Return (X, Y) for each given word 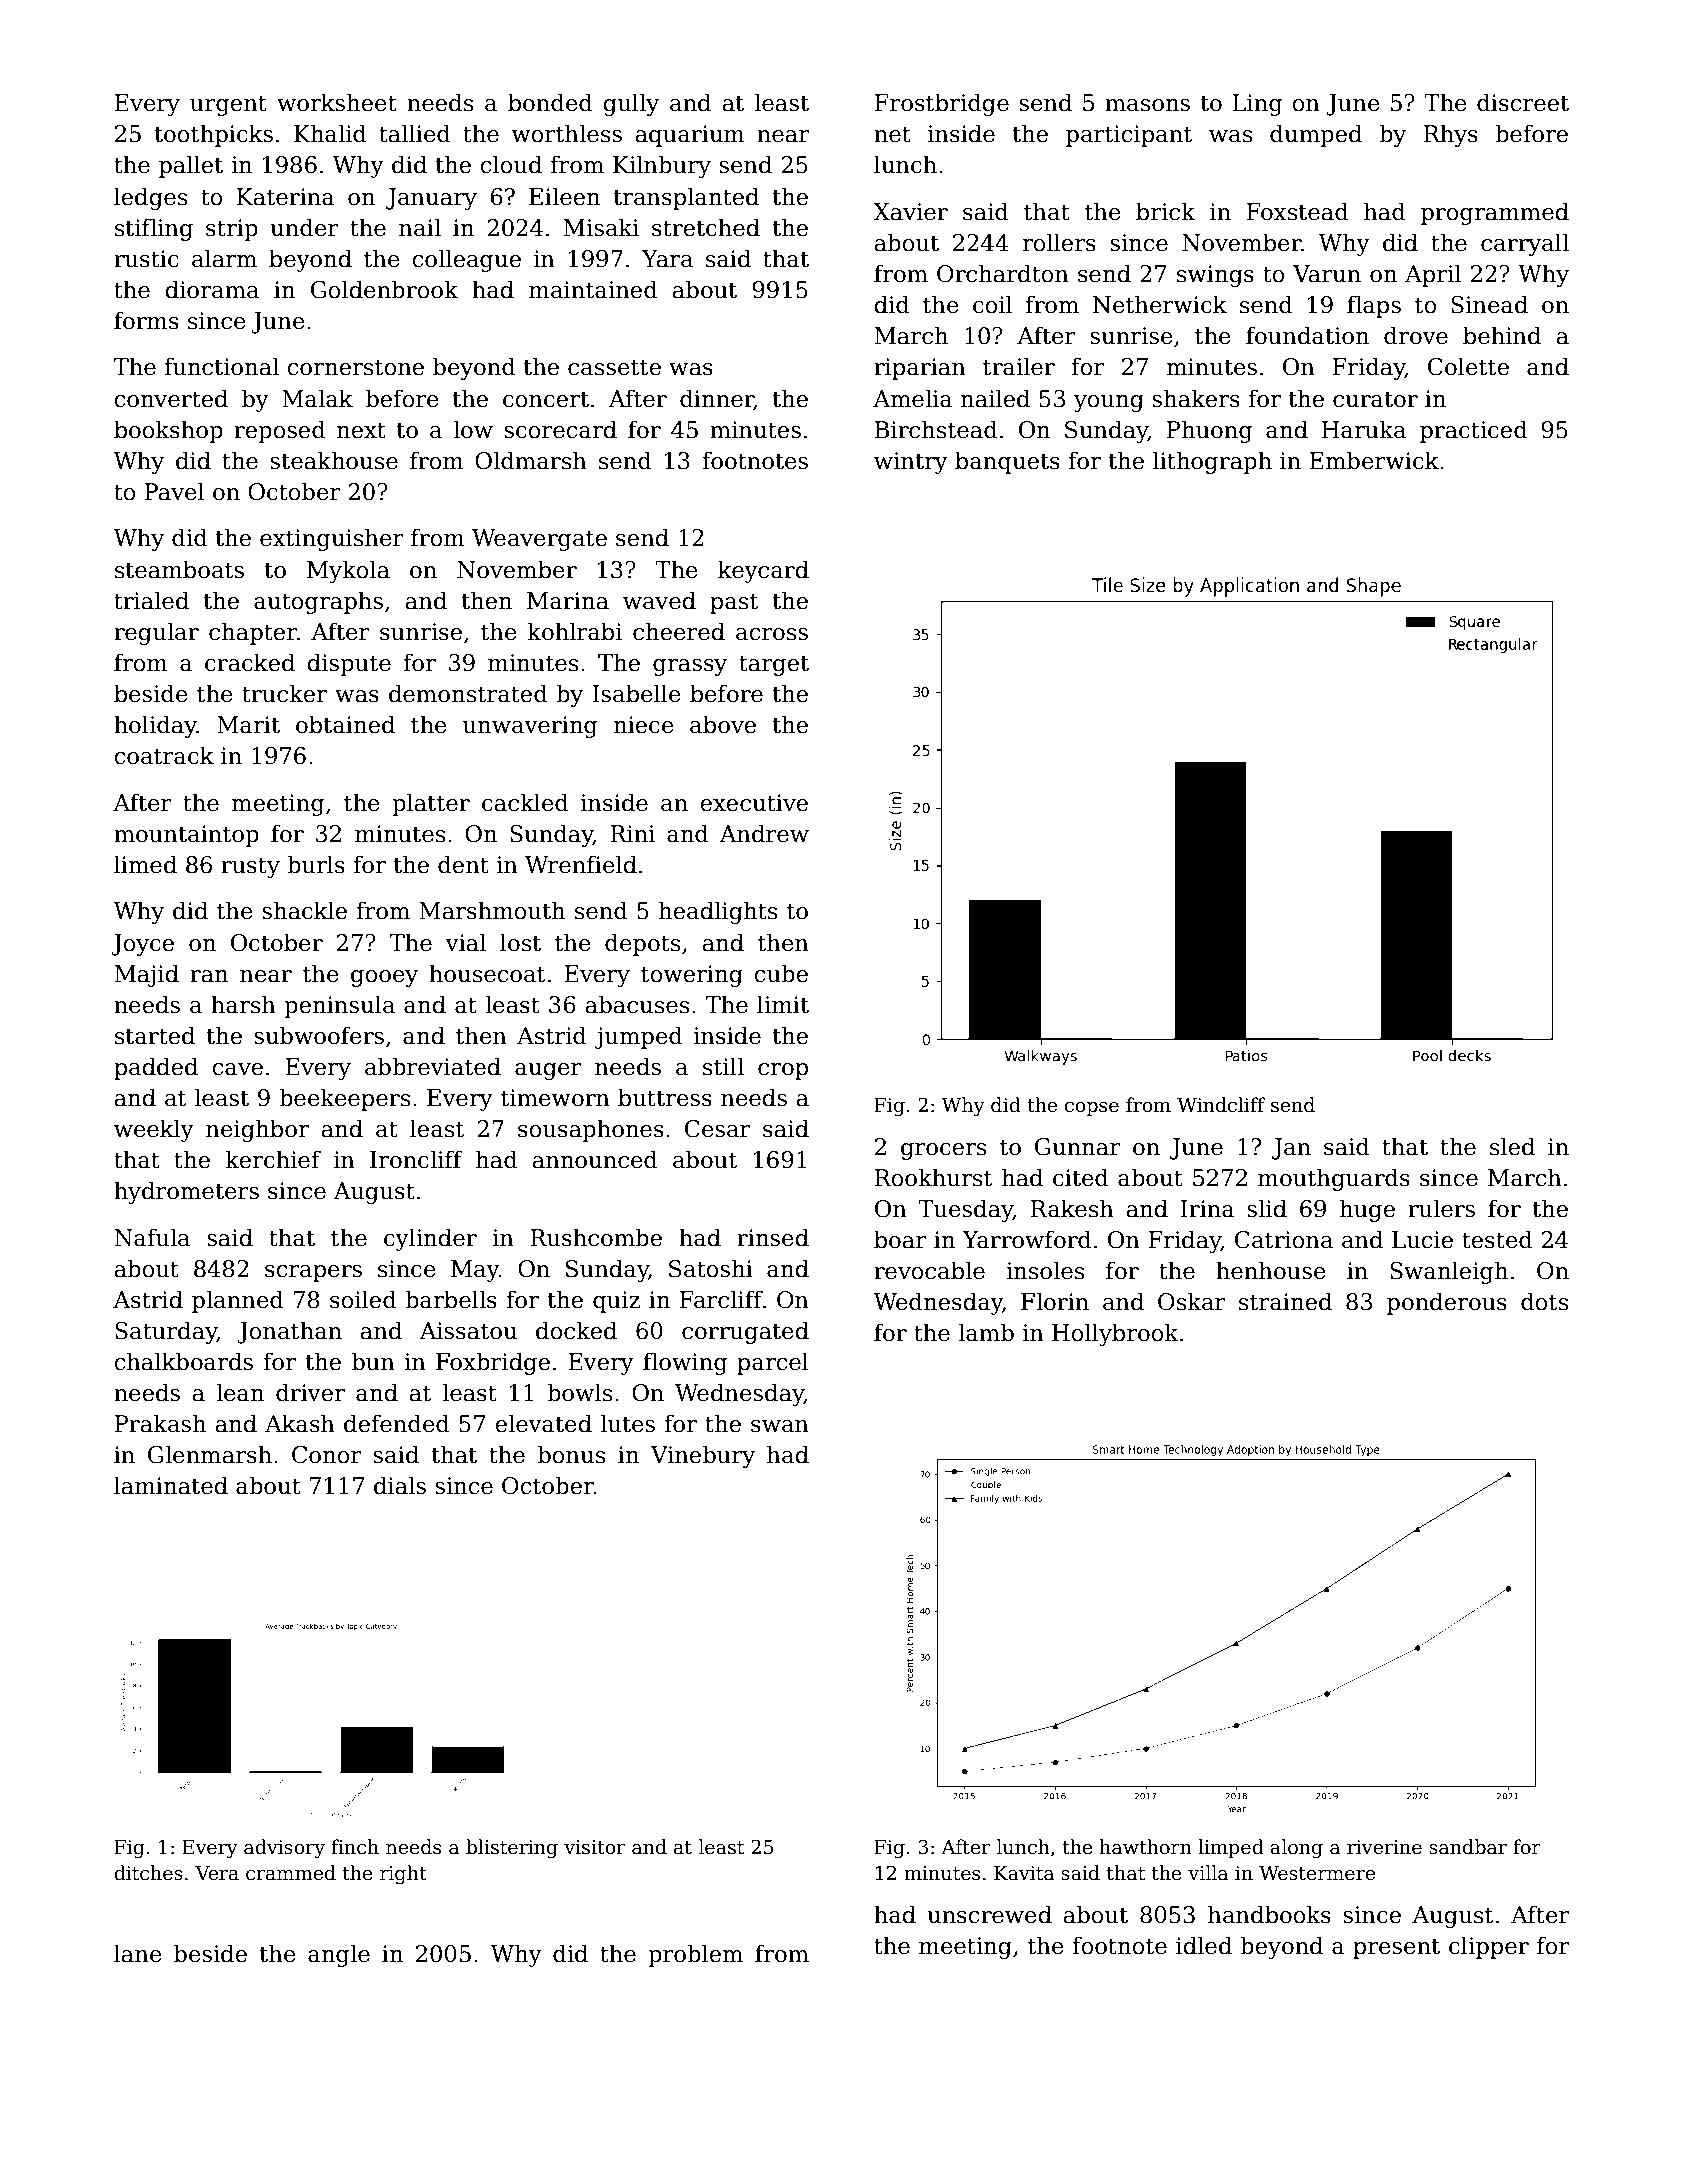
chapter (253, 633)
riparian (920, 369)
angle (339, 1955)
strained (1285, 1301)
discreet (1523, 102)
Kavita (1024, 1873)
